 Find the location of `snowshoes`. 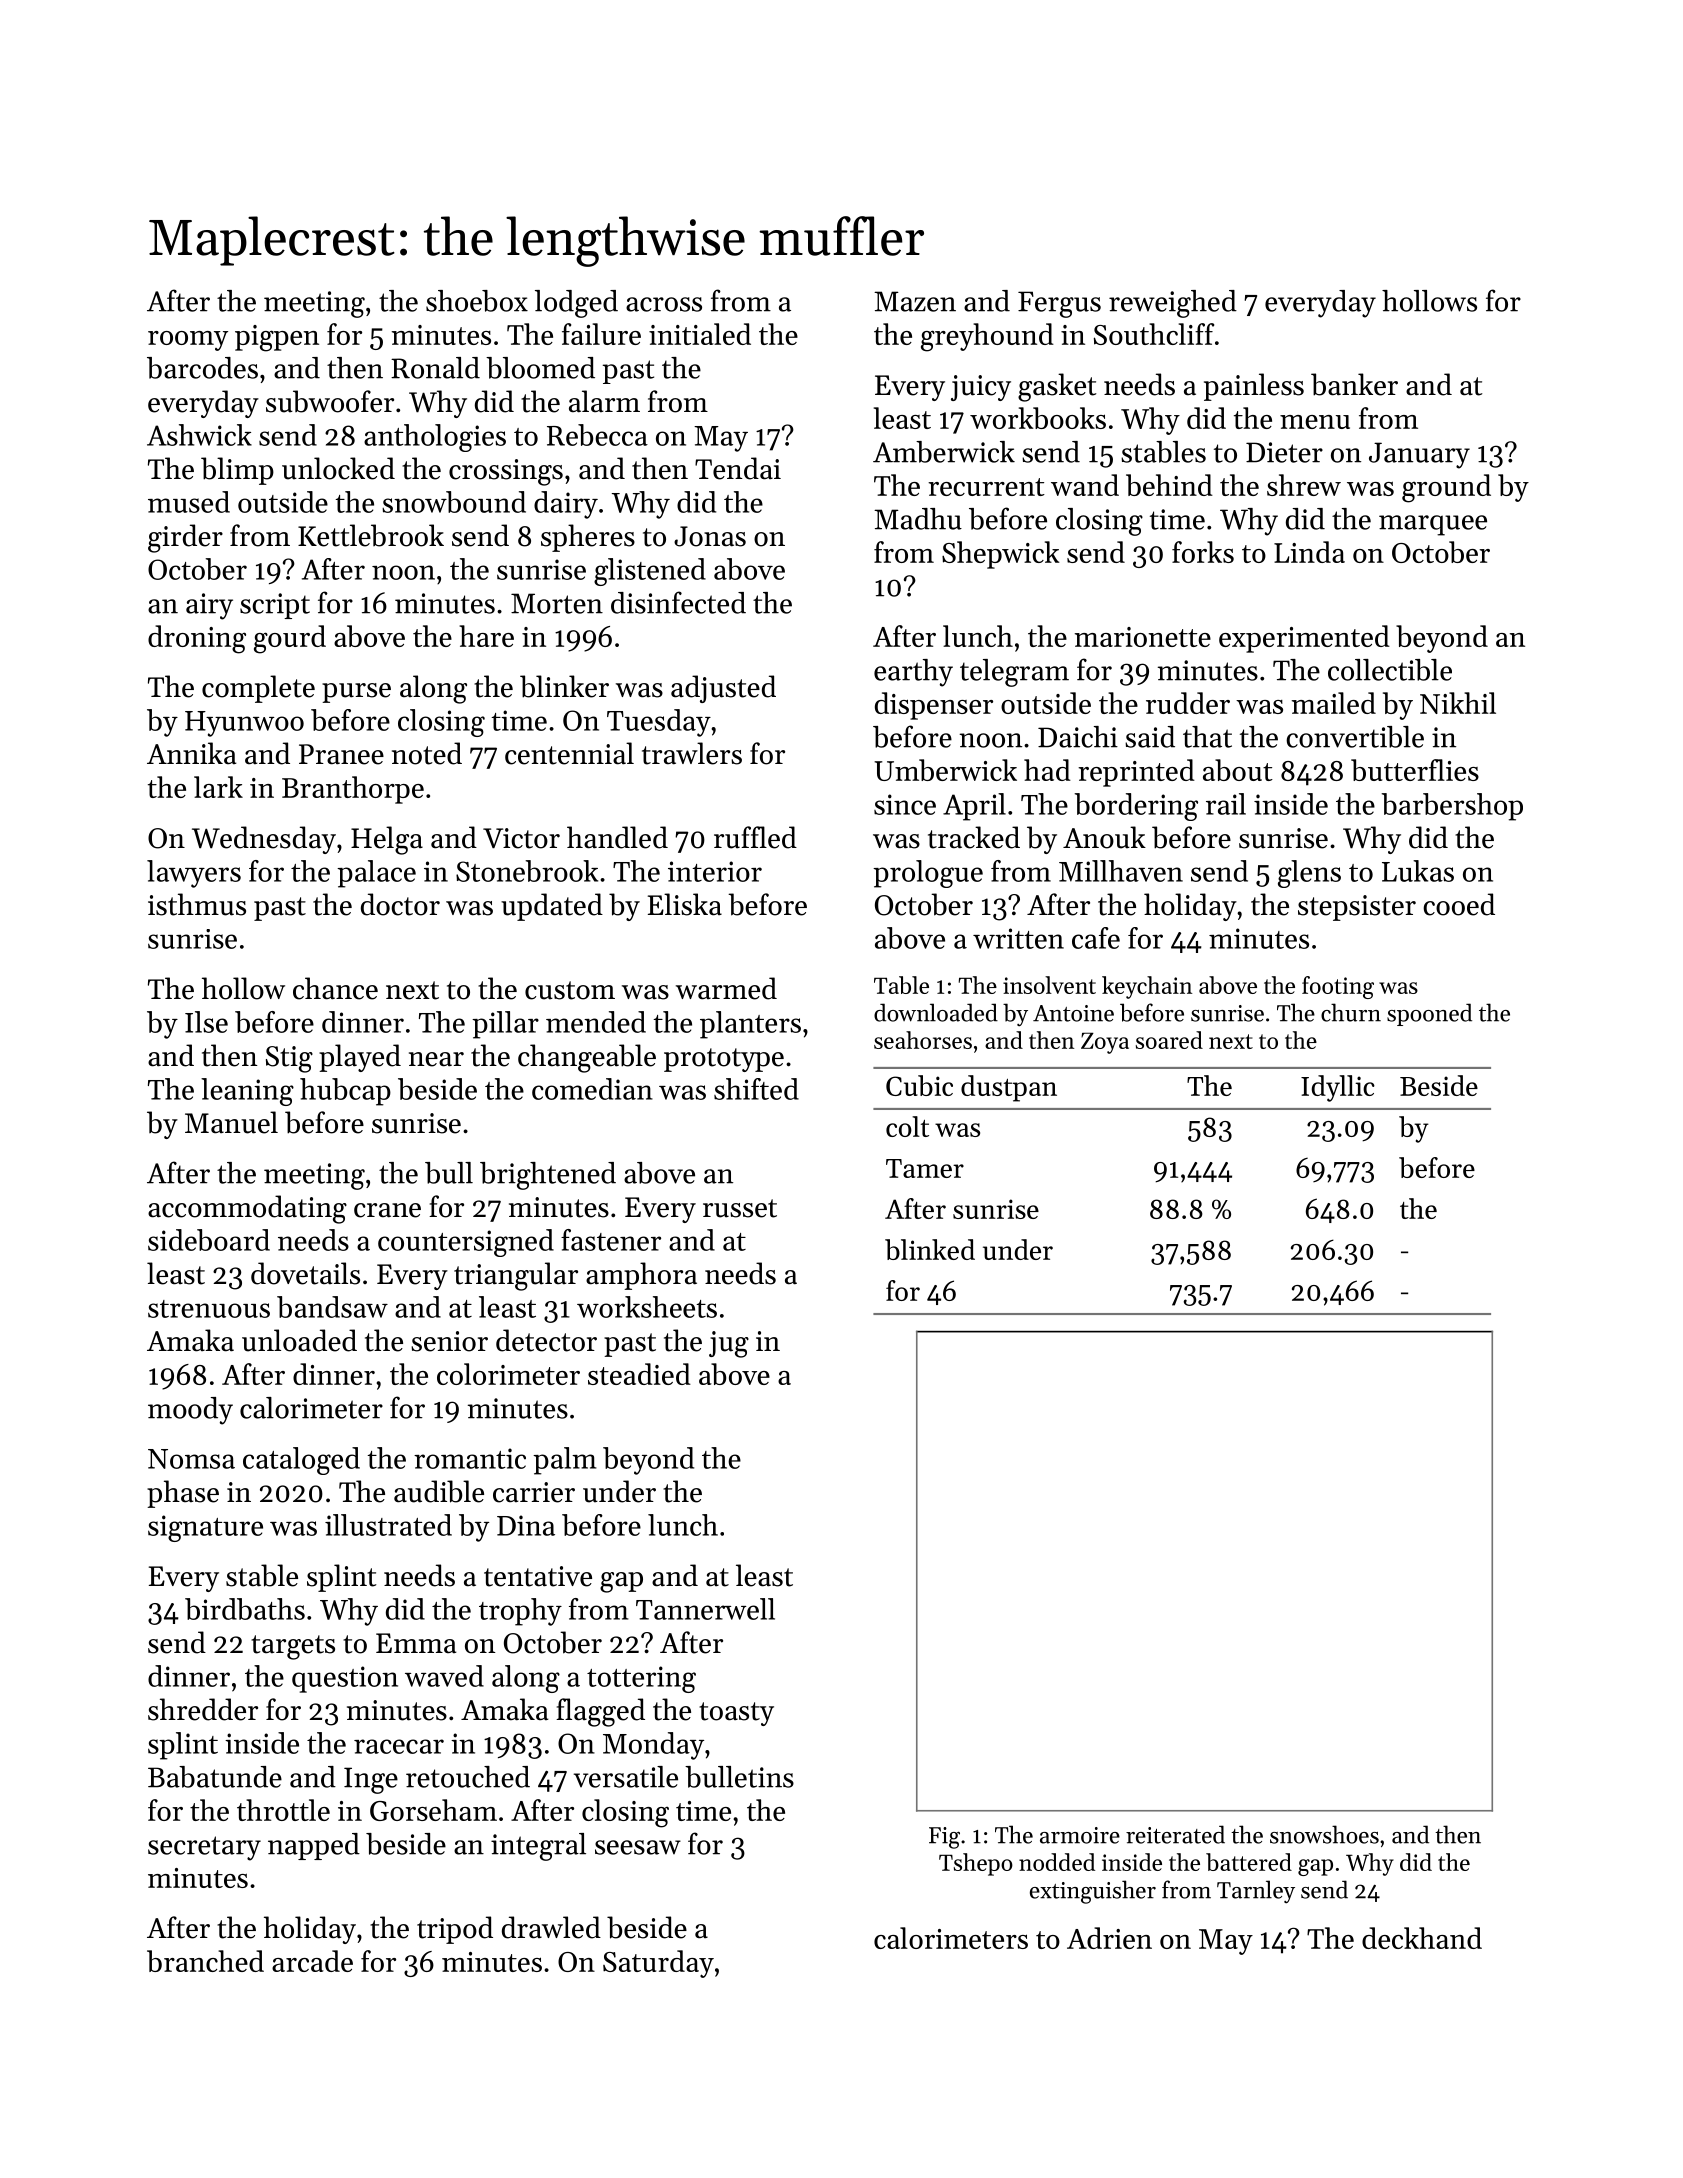

snowshoes is located at coordinates (1324, 1834).
